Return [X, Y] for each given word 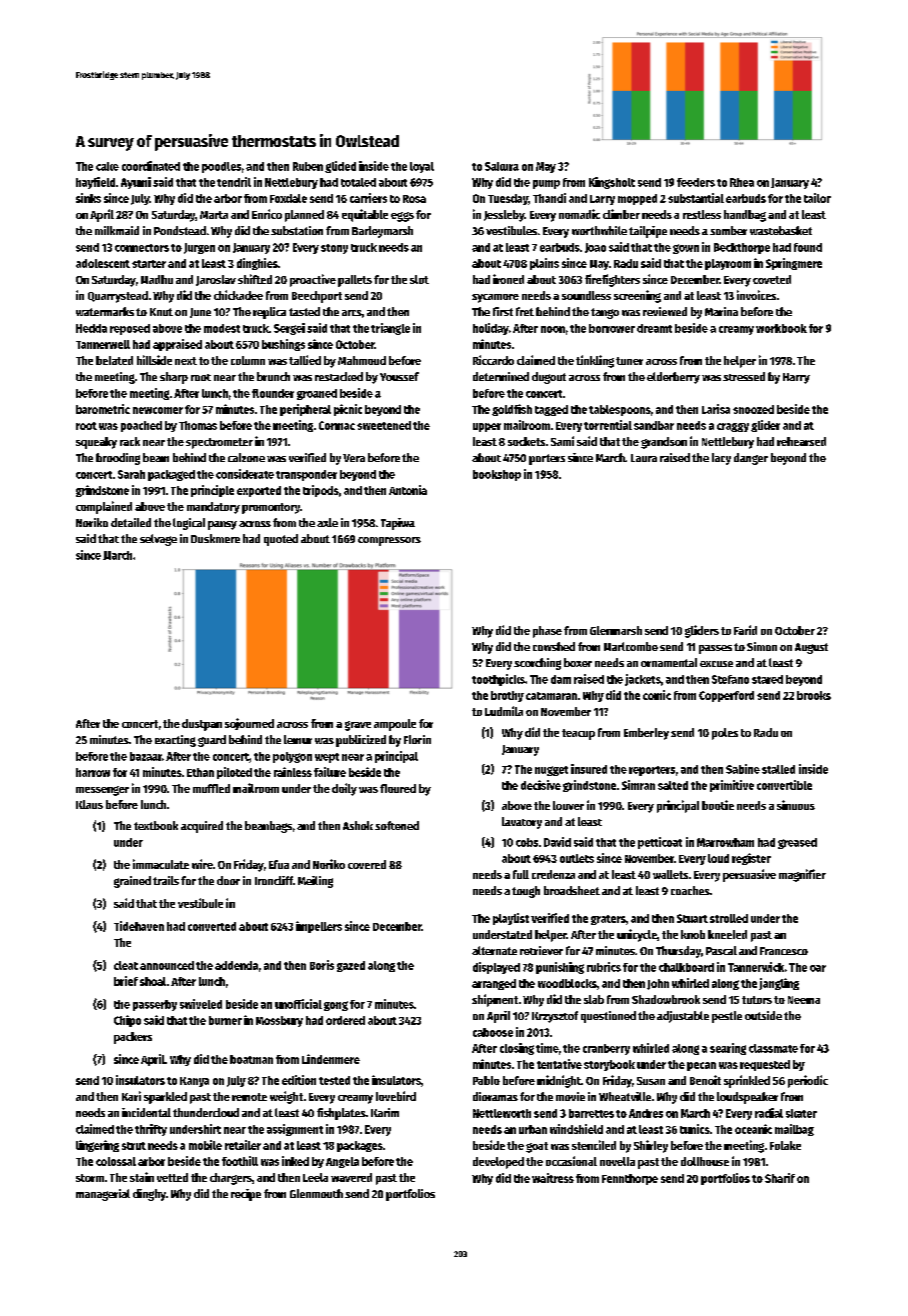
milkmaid [117, 230]
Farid [745, 630]
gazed [351, 966]
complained [104, 507]
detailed [131, 522]
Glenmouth [316, 1193]
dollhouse [705, 1161]
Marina [721, 311]
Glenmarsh [616, 630]
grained [132, 882]
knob [693, 934]
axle [327, 522]
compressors [389, 541]
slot [419, 279]
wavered [351, 1177]
